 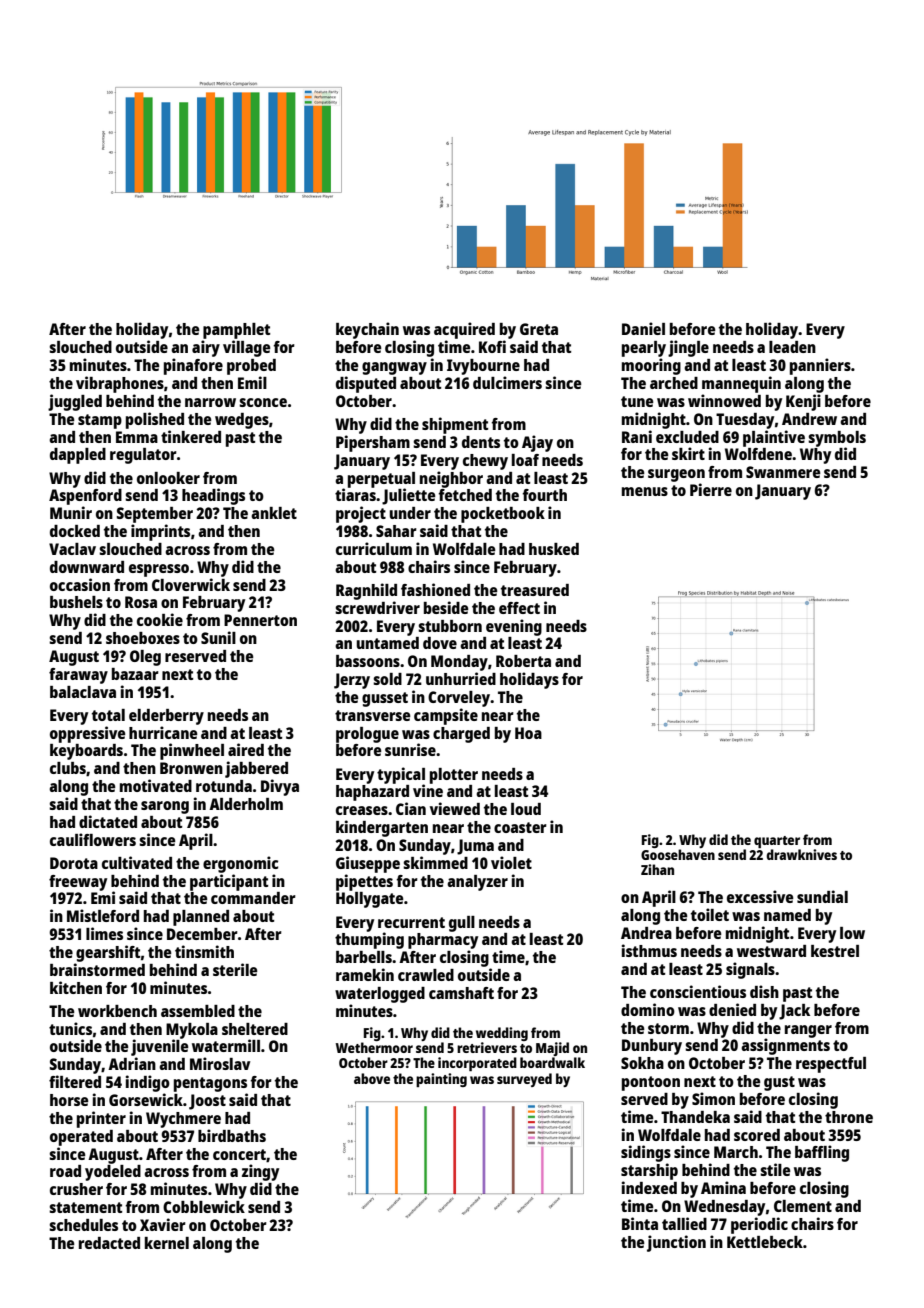 I want to click on vibraphones, so click(x=120, y=384).
